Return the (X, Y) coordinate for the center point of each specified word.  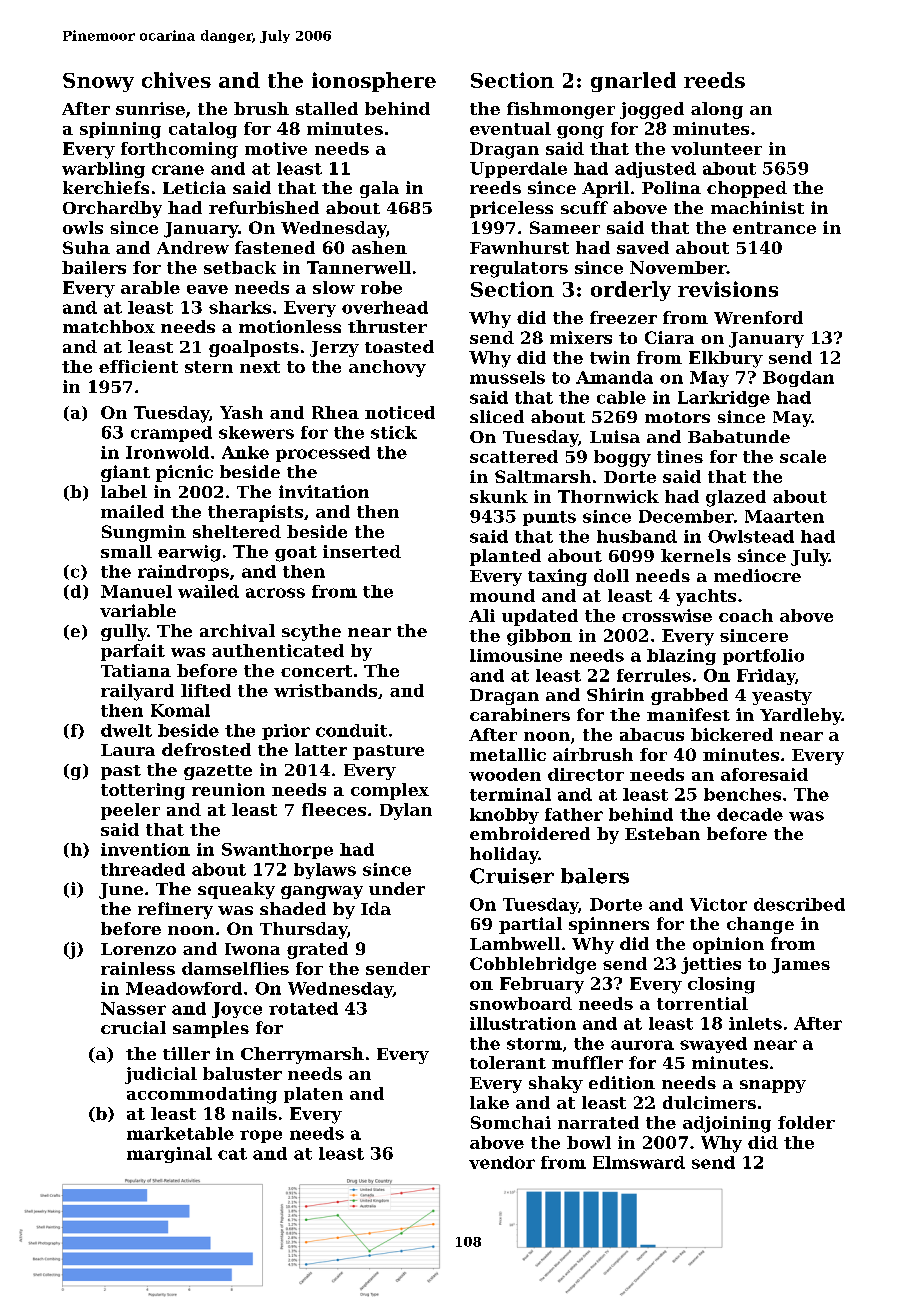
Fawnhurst (519, 247)
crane (178, 170)
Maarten (784, 516)
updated (540, 617)
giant (125, 473)
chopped (747, 189)
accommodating (202, 1095)
